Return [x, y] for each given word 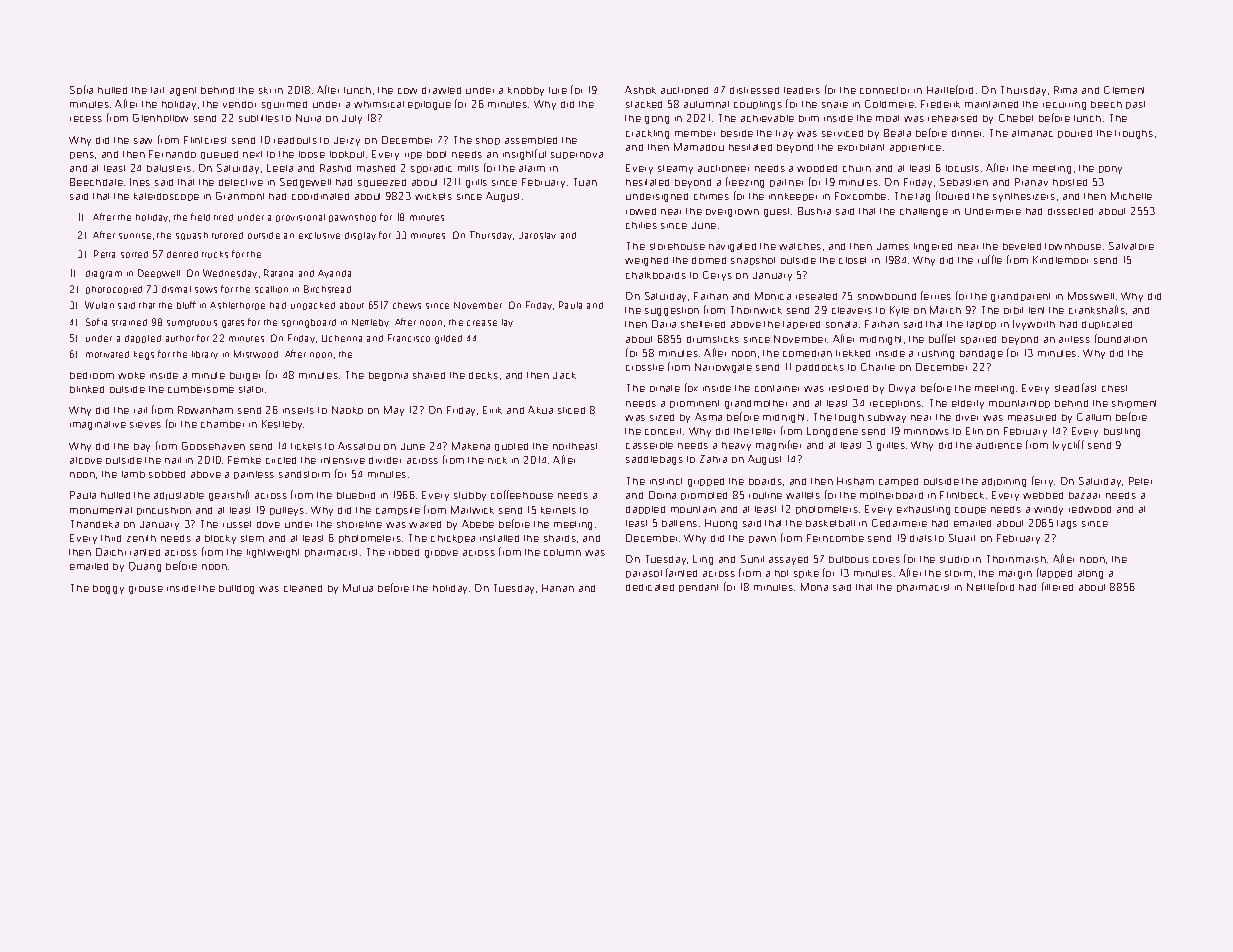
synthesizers [1024, 197]
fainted [681, 572]
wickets [433, 196]
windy [1048, 510]
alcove [86, 460]
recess [86, 119]
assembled [531, 140]
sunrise [135, 236]
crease [482, 323]
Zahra [713, 459]
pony [1110, 170]
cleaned [303, 588]
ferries [936, 295]
